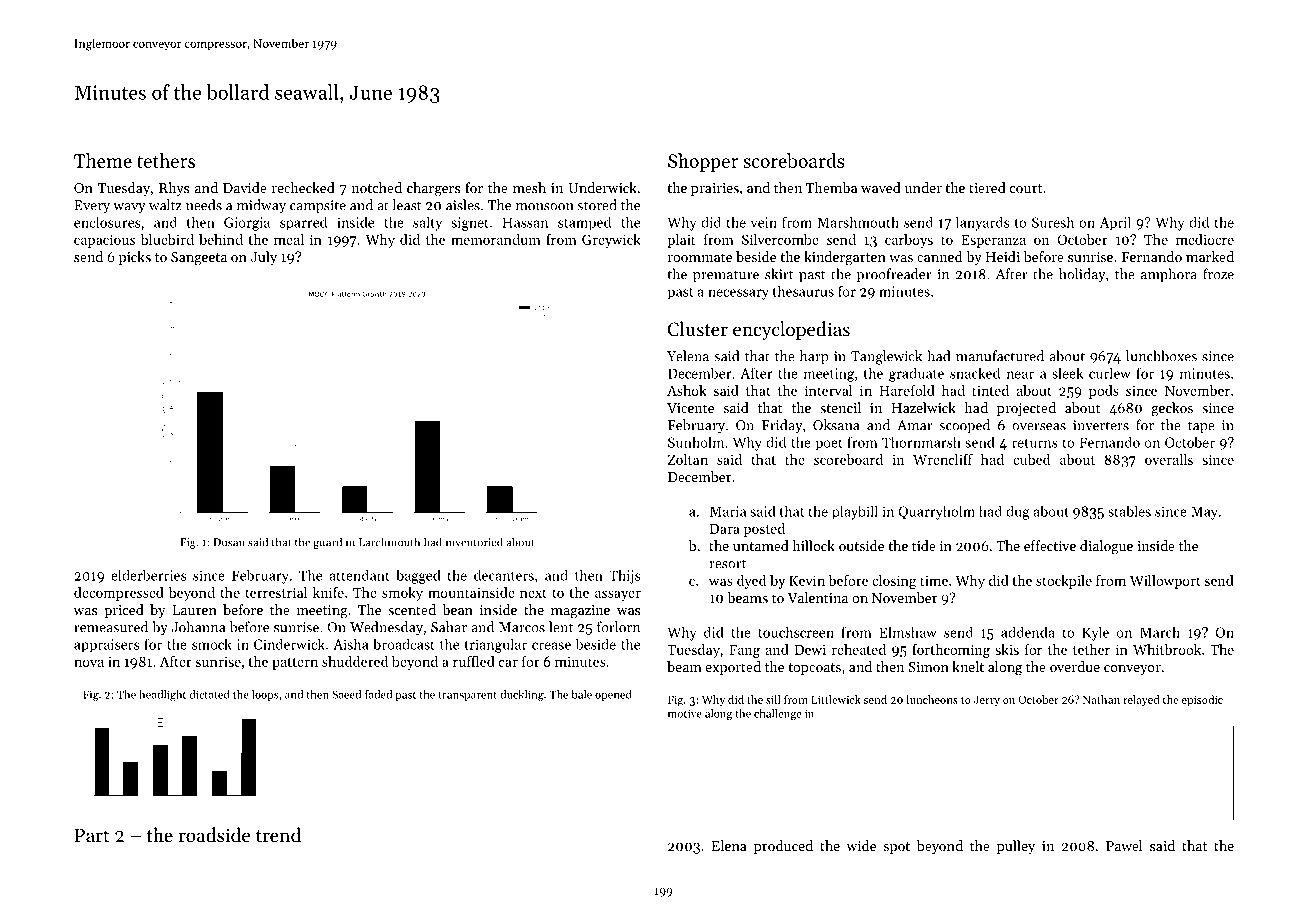 This document has width=1308, height=924. Describe the element at coordinates (124, 611) in the document. I see `priced` at that location.
